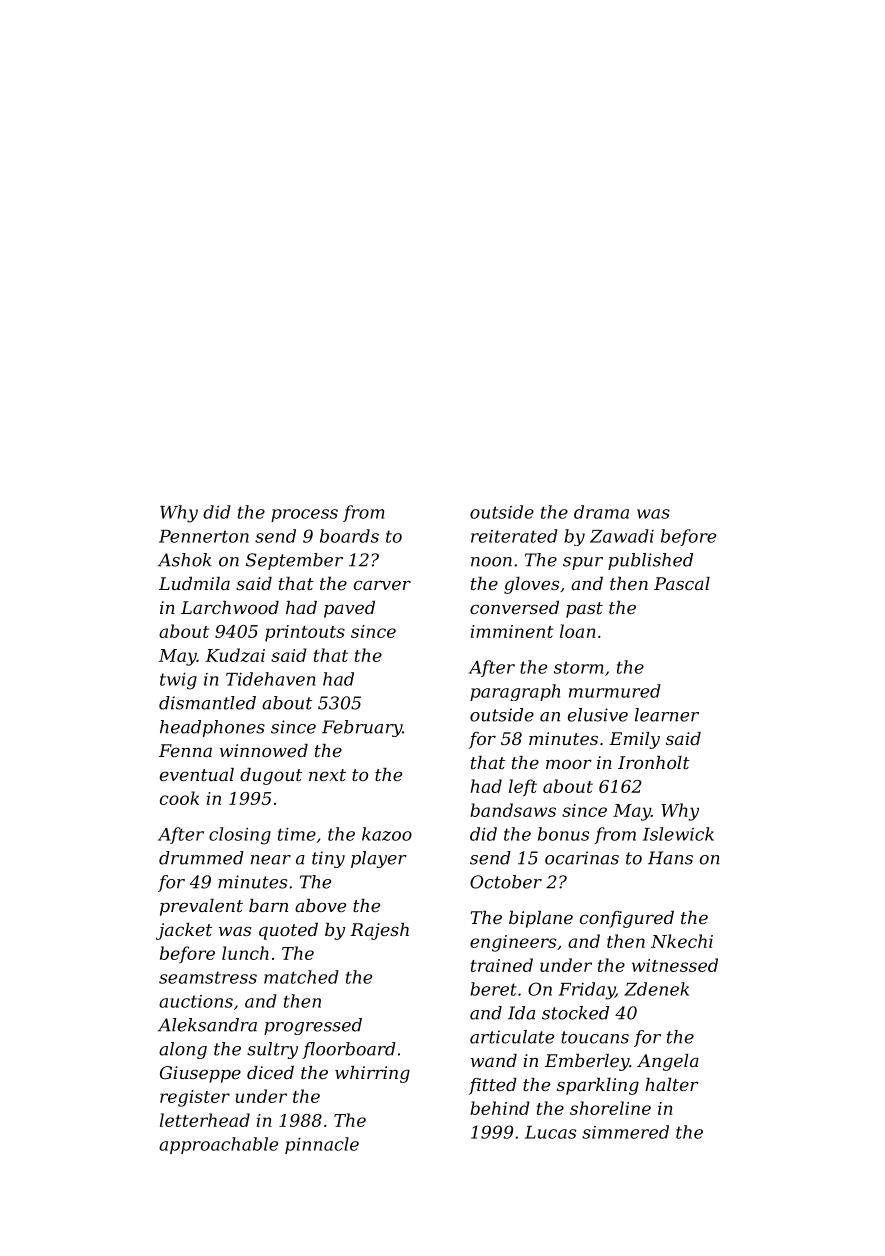  Describe the element at coordinates (322, 1145) in the screenshot. I see `pinnacle` at that location.
